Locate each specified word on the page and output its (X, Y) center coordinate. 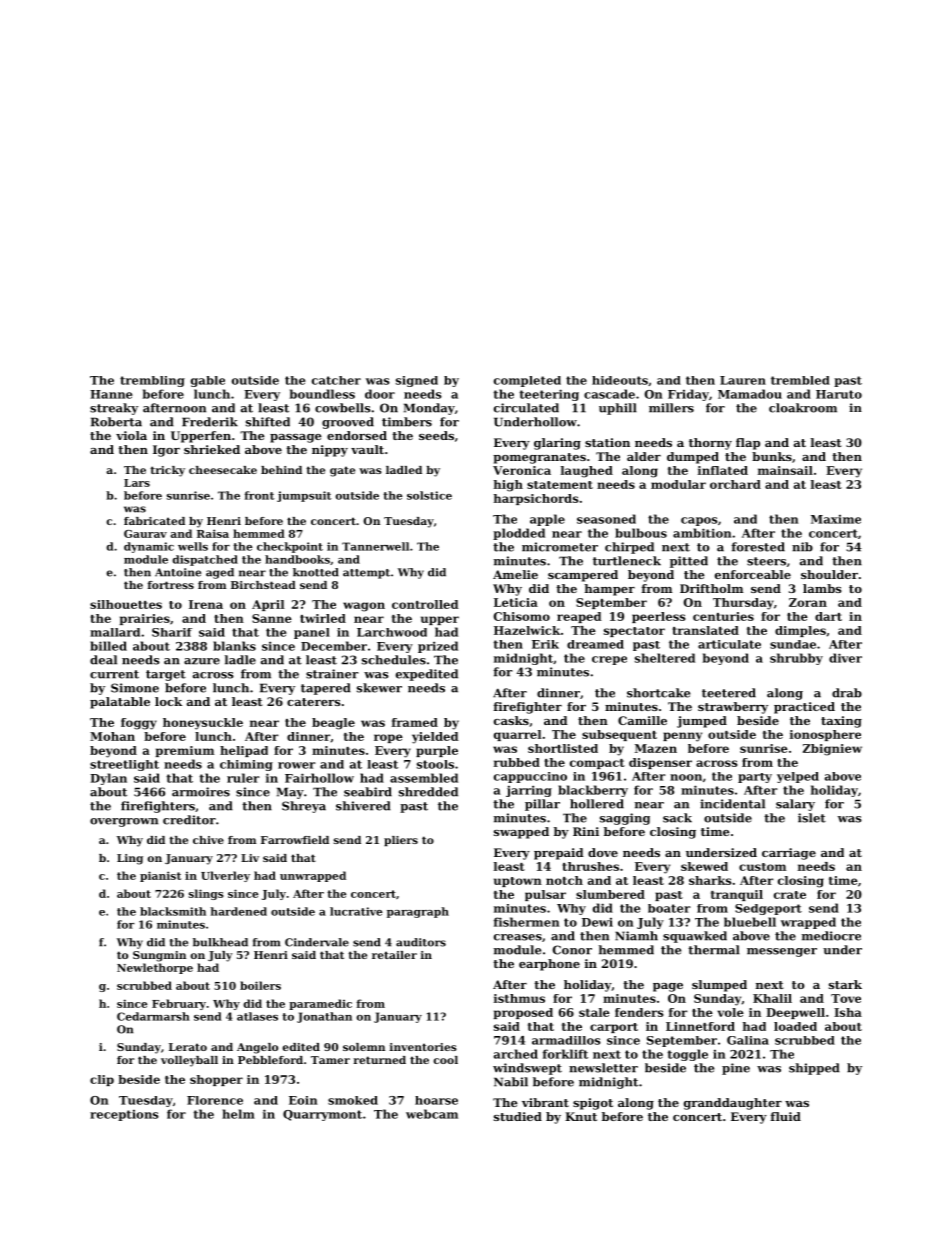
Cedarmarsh (153, 1016)
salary (795, 805)
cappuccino (530, 777)
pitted (689, 562)
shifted (268, 422)
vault (367, 449)
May (290, 793)
